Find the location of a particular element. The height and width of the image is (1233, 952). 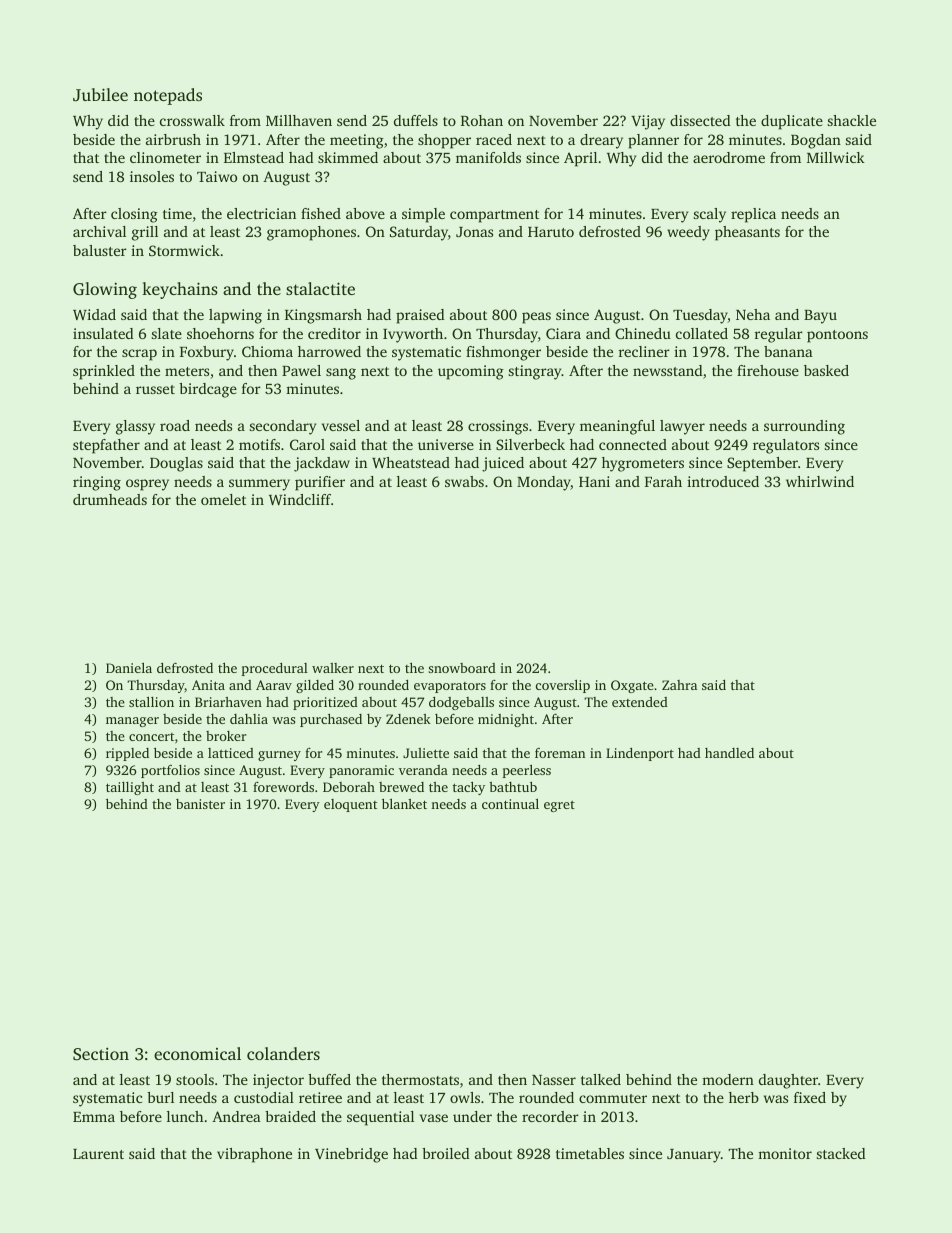

airbrush is located at coordinates (173, 139).
